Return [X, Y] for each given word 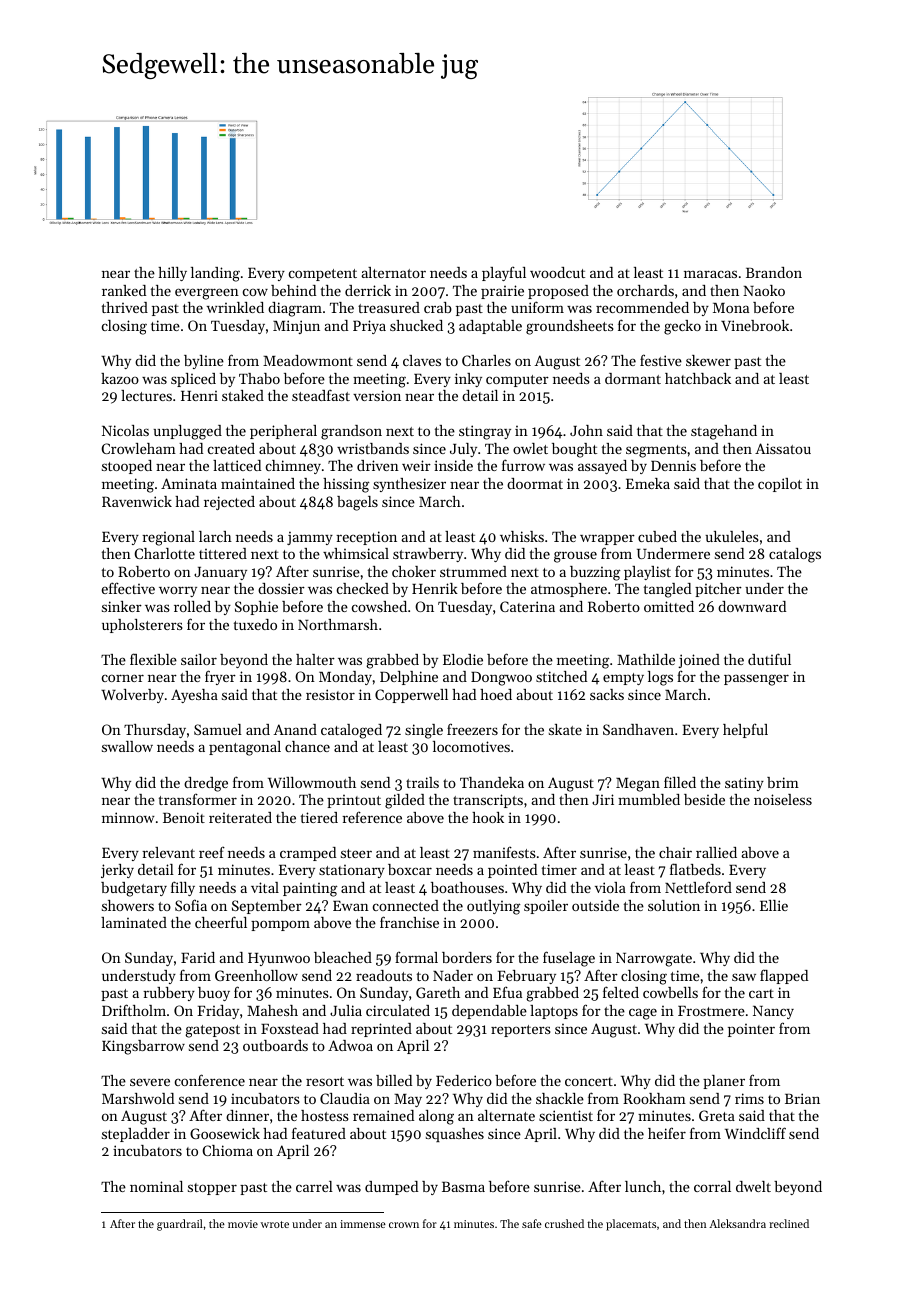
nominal [156, 1186]
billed [394, 1080]
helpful [745, 731]
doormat [535, 483]
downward [752, 606]
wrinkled [235, 307]
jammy [310, 538]
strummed [473, 571]
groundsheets [570, 327]
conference [210, 1080]
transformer [198, 799]
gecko [682, 327]
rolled [192, 606]
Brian [802, 1098]
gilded [405, 801]
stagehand [724, 432]
